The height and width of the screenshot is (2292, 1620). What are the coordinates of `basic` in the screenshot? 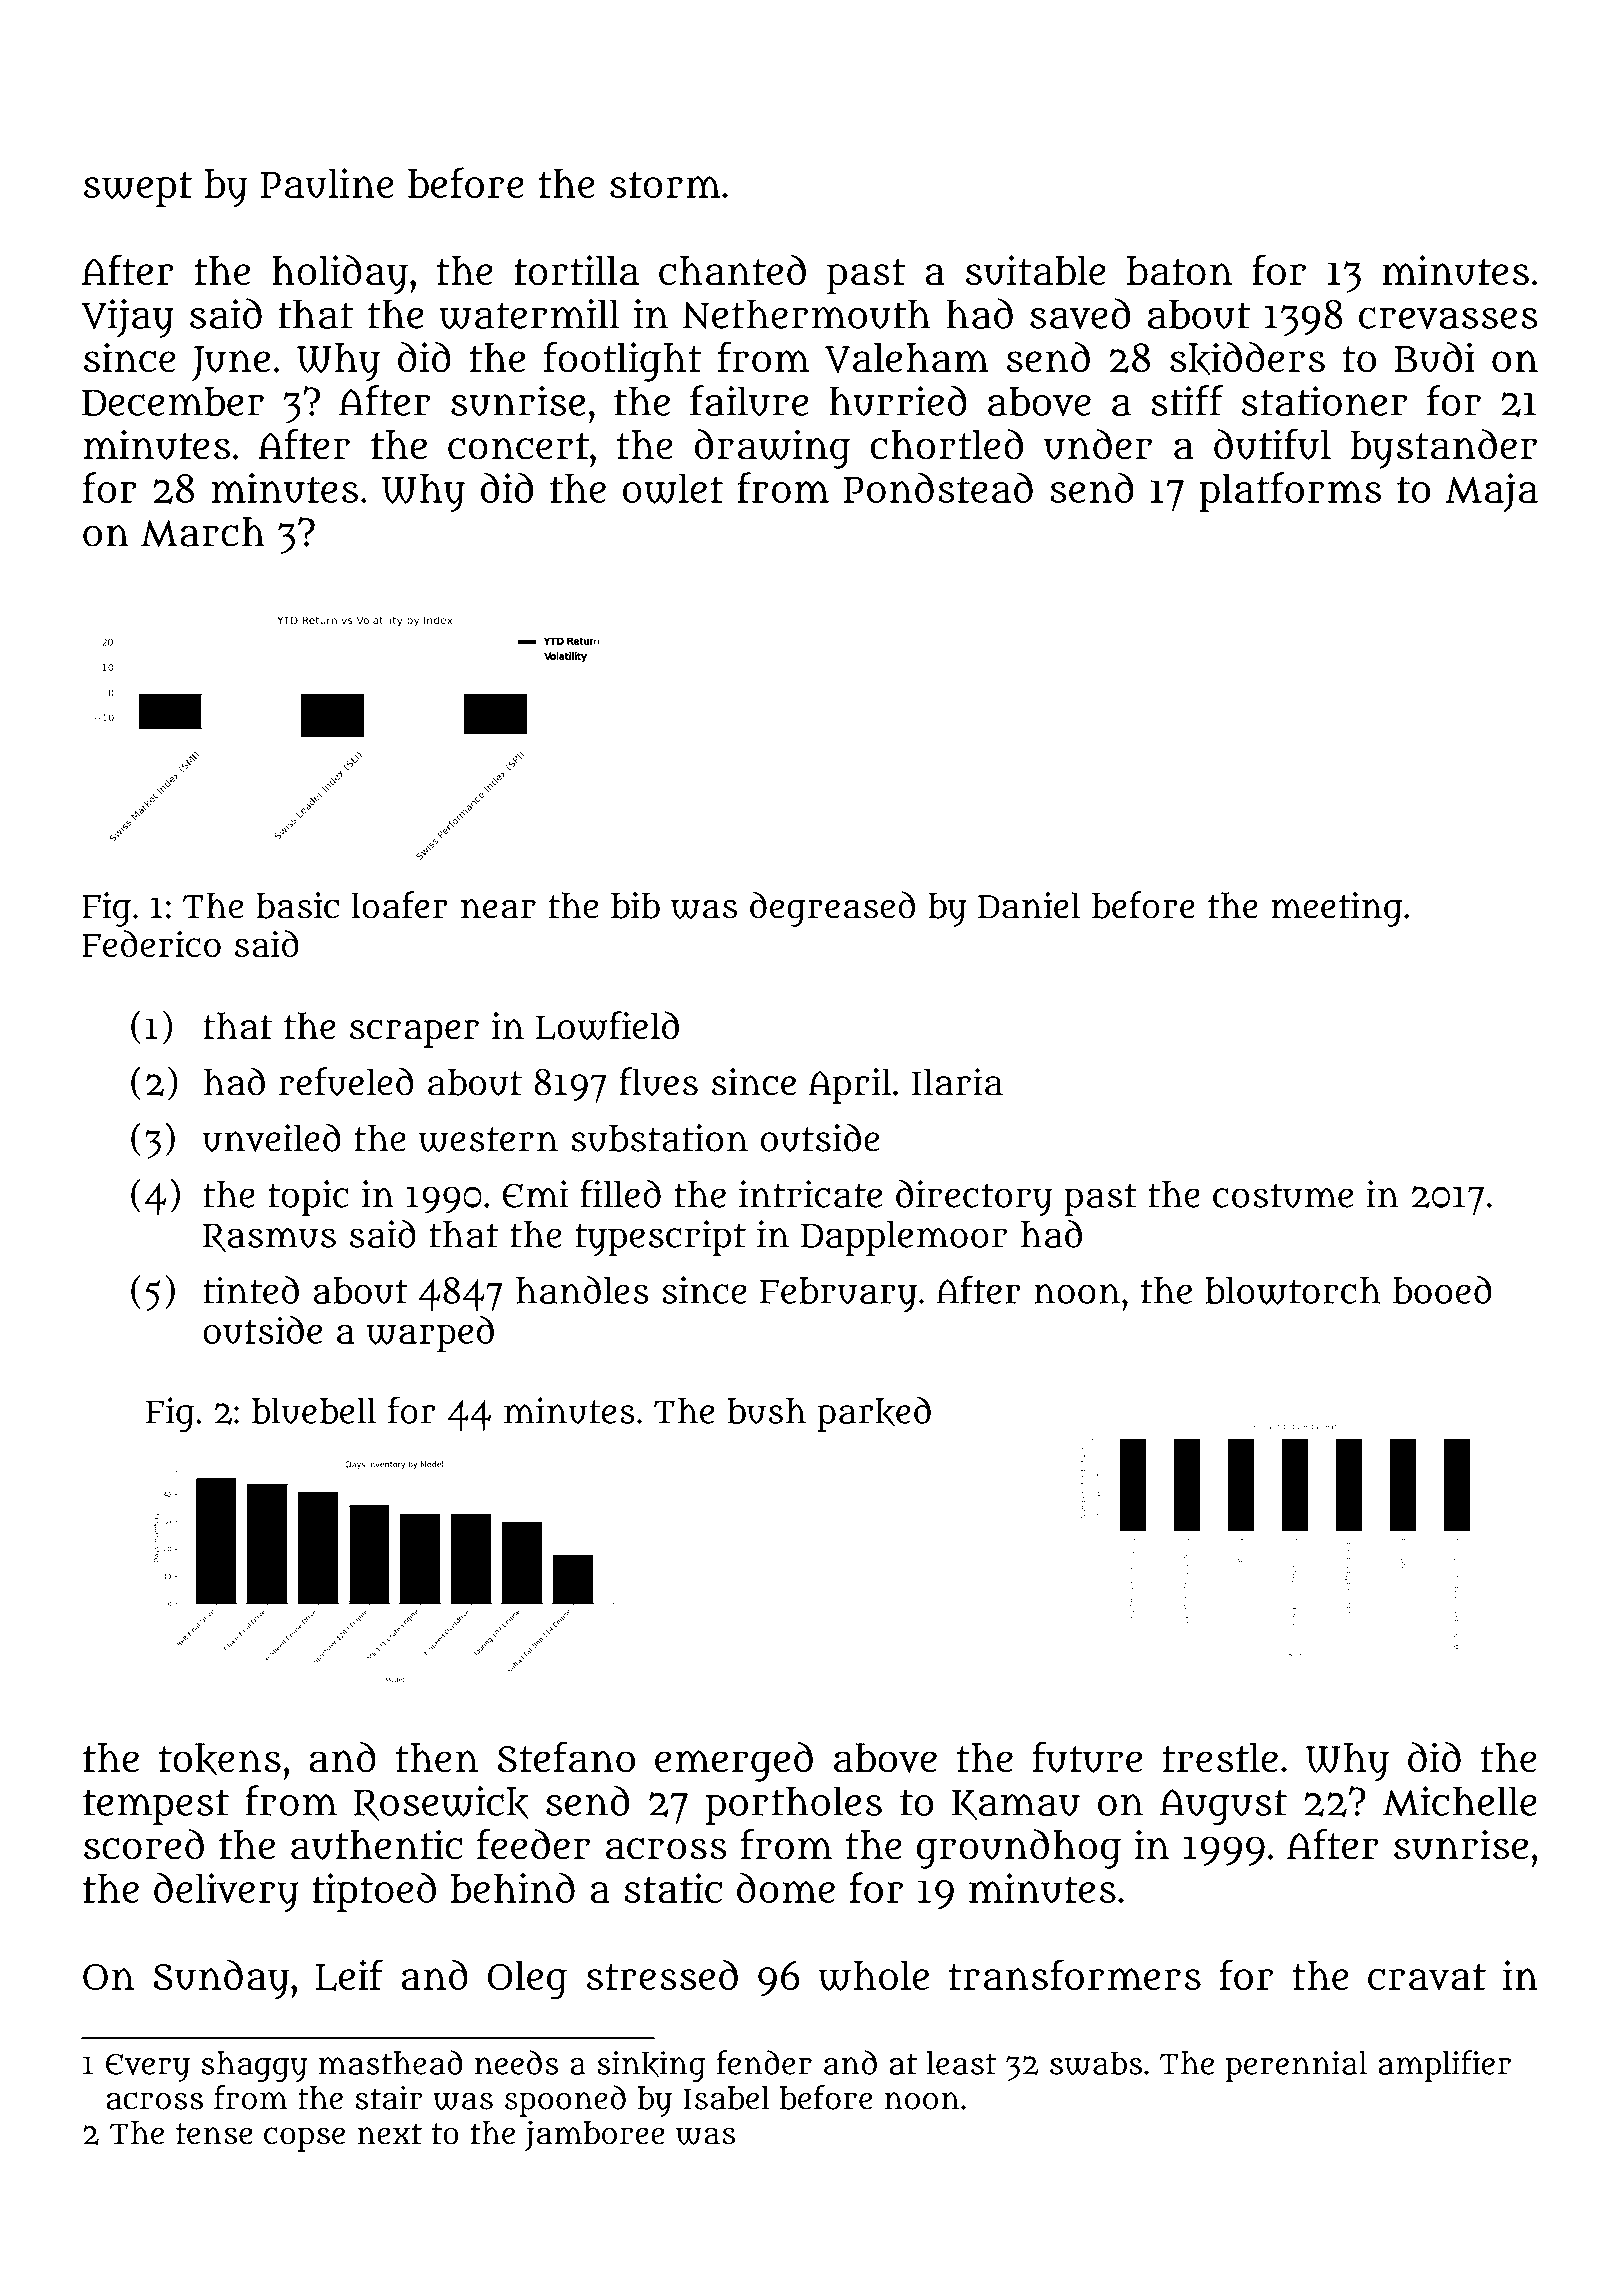 It's located at (297, 905).
